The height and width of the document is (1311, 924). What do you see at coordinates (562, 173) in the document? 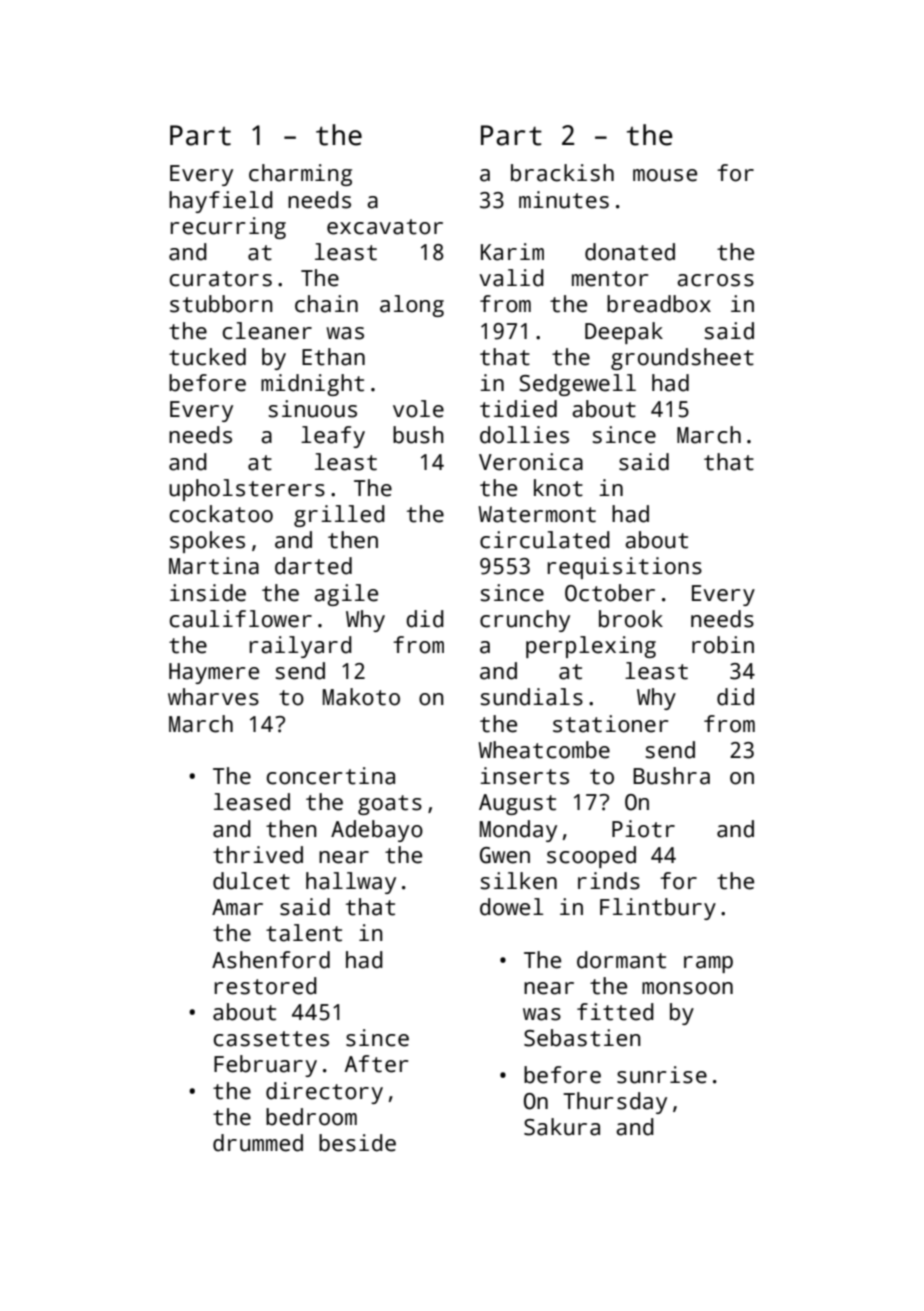
I see `brackish` at bounding box center [562, 173].
